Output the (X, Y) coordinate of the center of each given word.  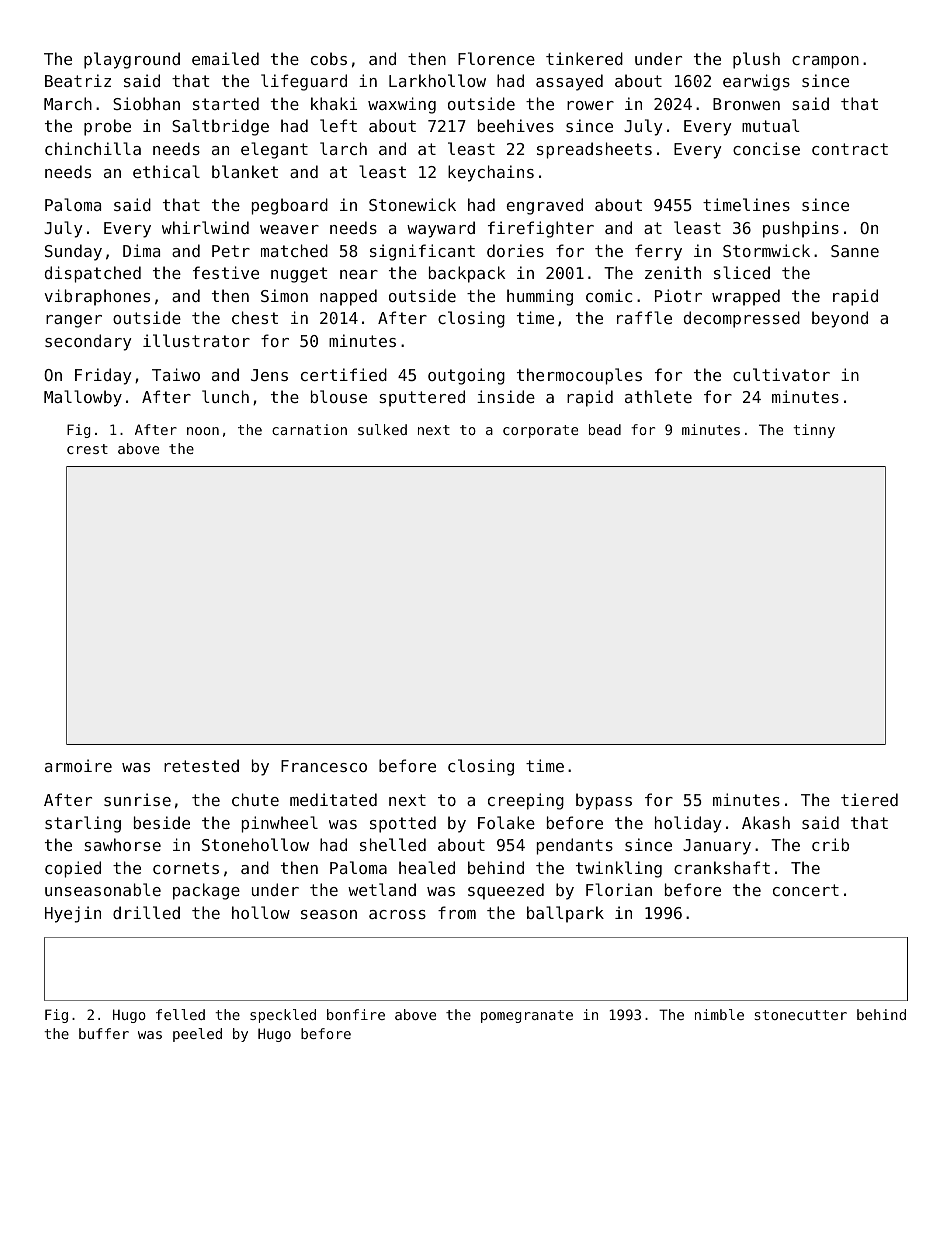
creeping (526, 801)
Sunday (73, 252)
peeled (197, 1035)
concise (766, 148)
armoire (78, 765)
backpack (467, 274)
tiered (869, 799)
